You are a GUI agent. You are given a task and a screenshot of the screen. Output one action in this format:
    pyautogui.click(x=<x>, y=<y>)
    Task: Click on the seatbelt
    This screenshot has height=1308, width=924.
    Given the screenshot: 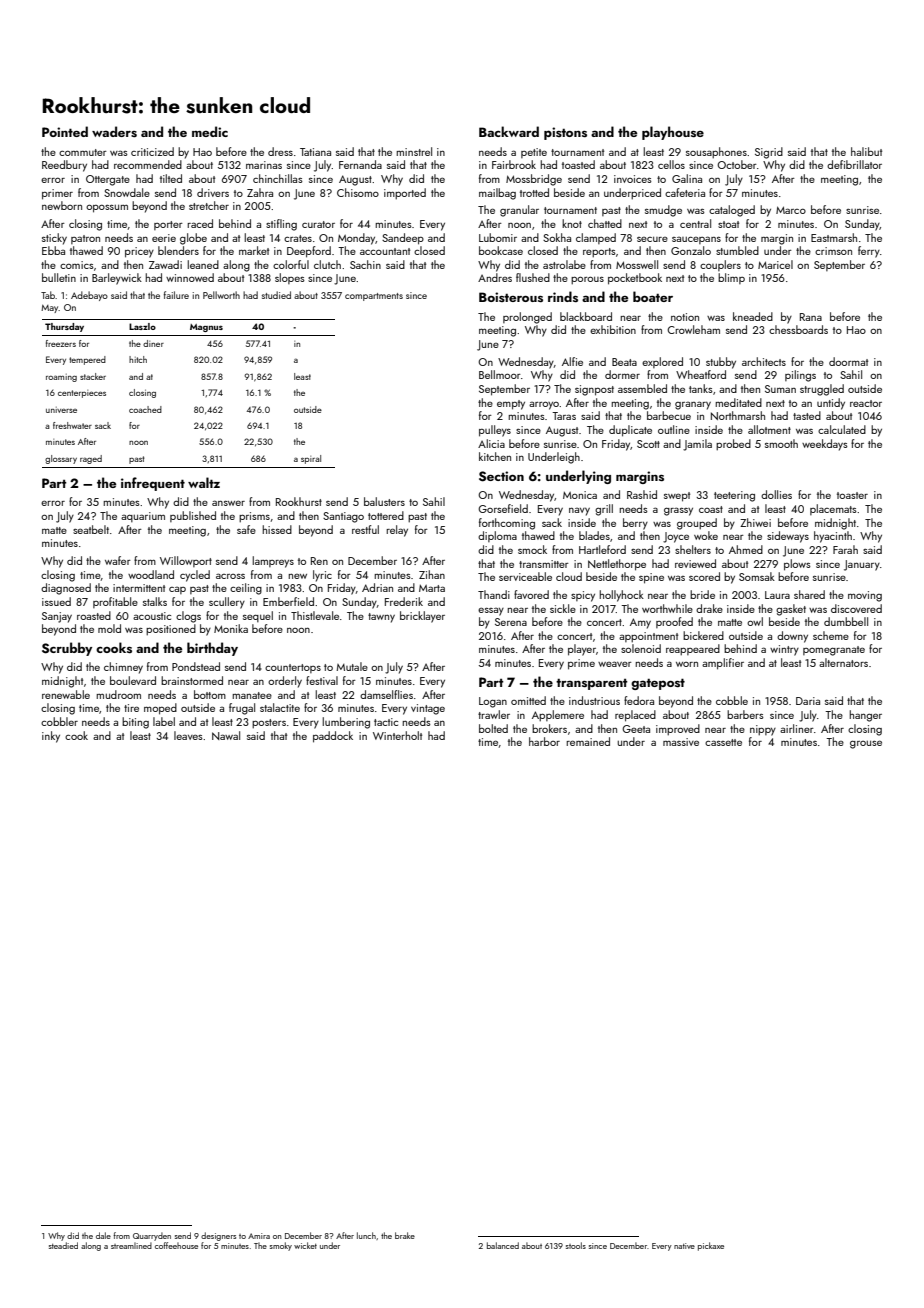 What is the action you would take?
    pyautogui.click(x=91, y=529)
